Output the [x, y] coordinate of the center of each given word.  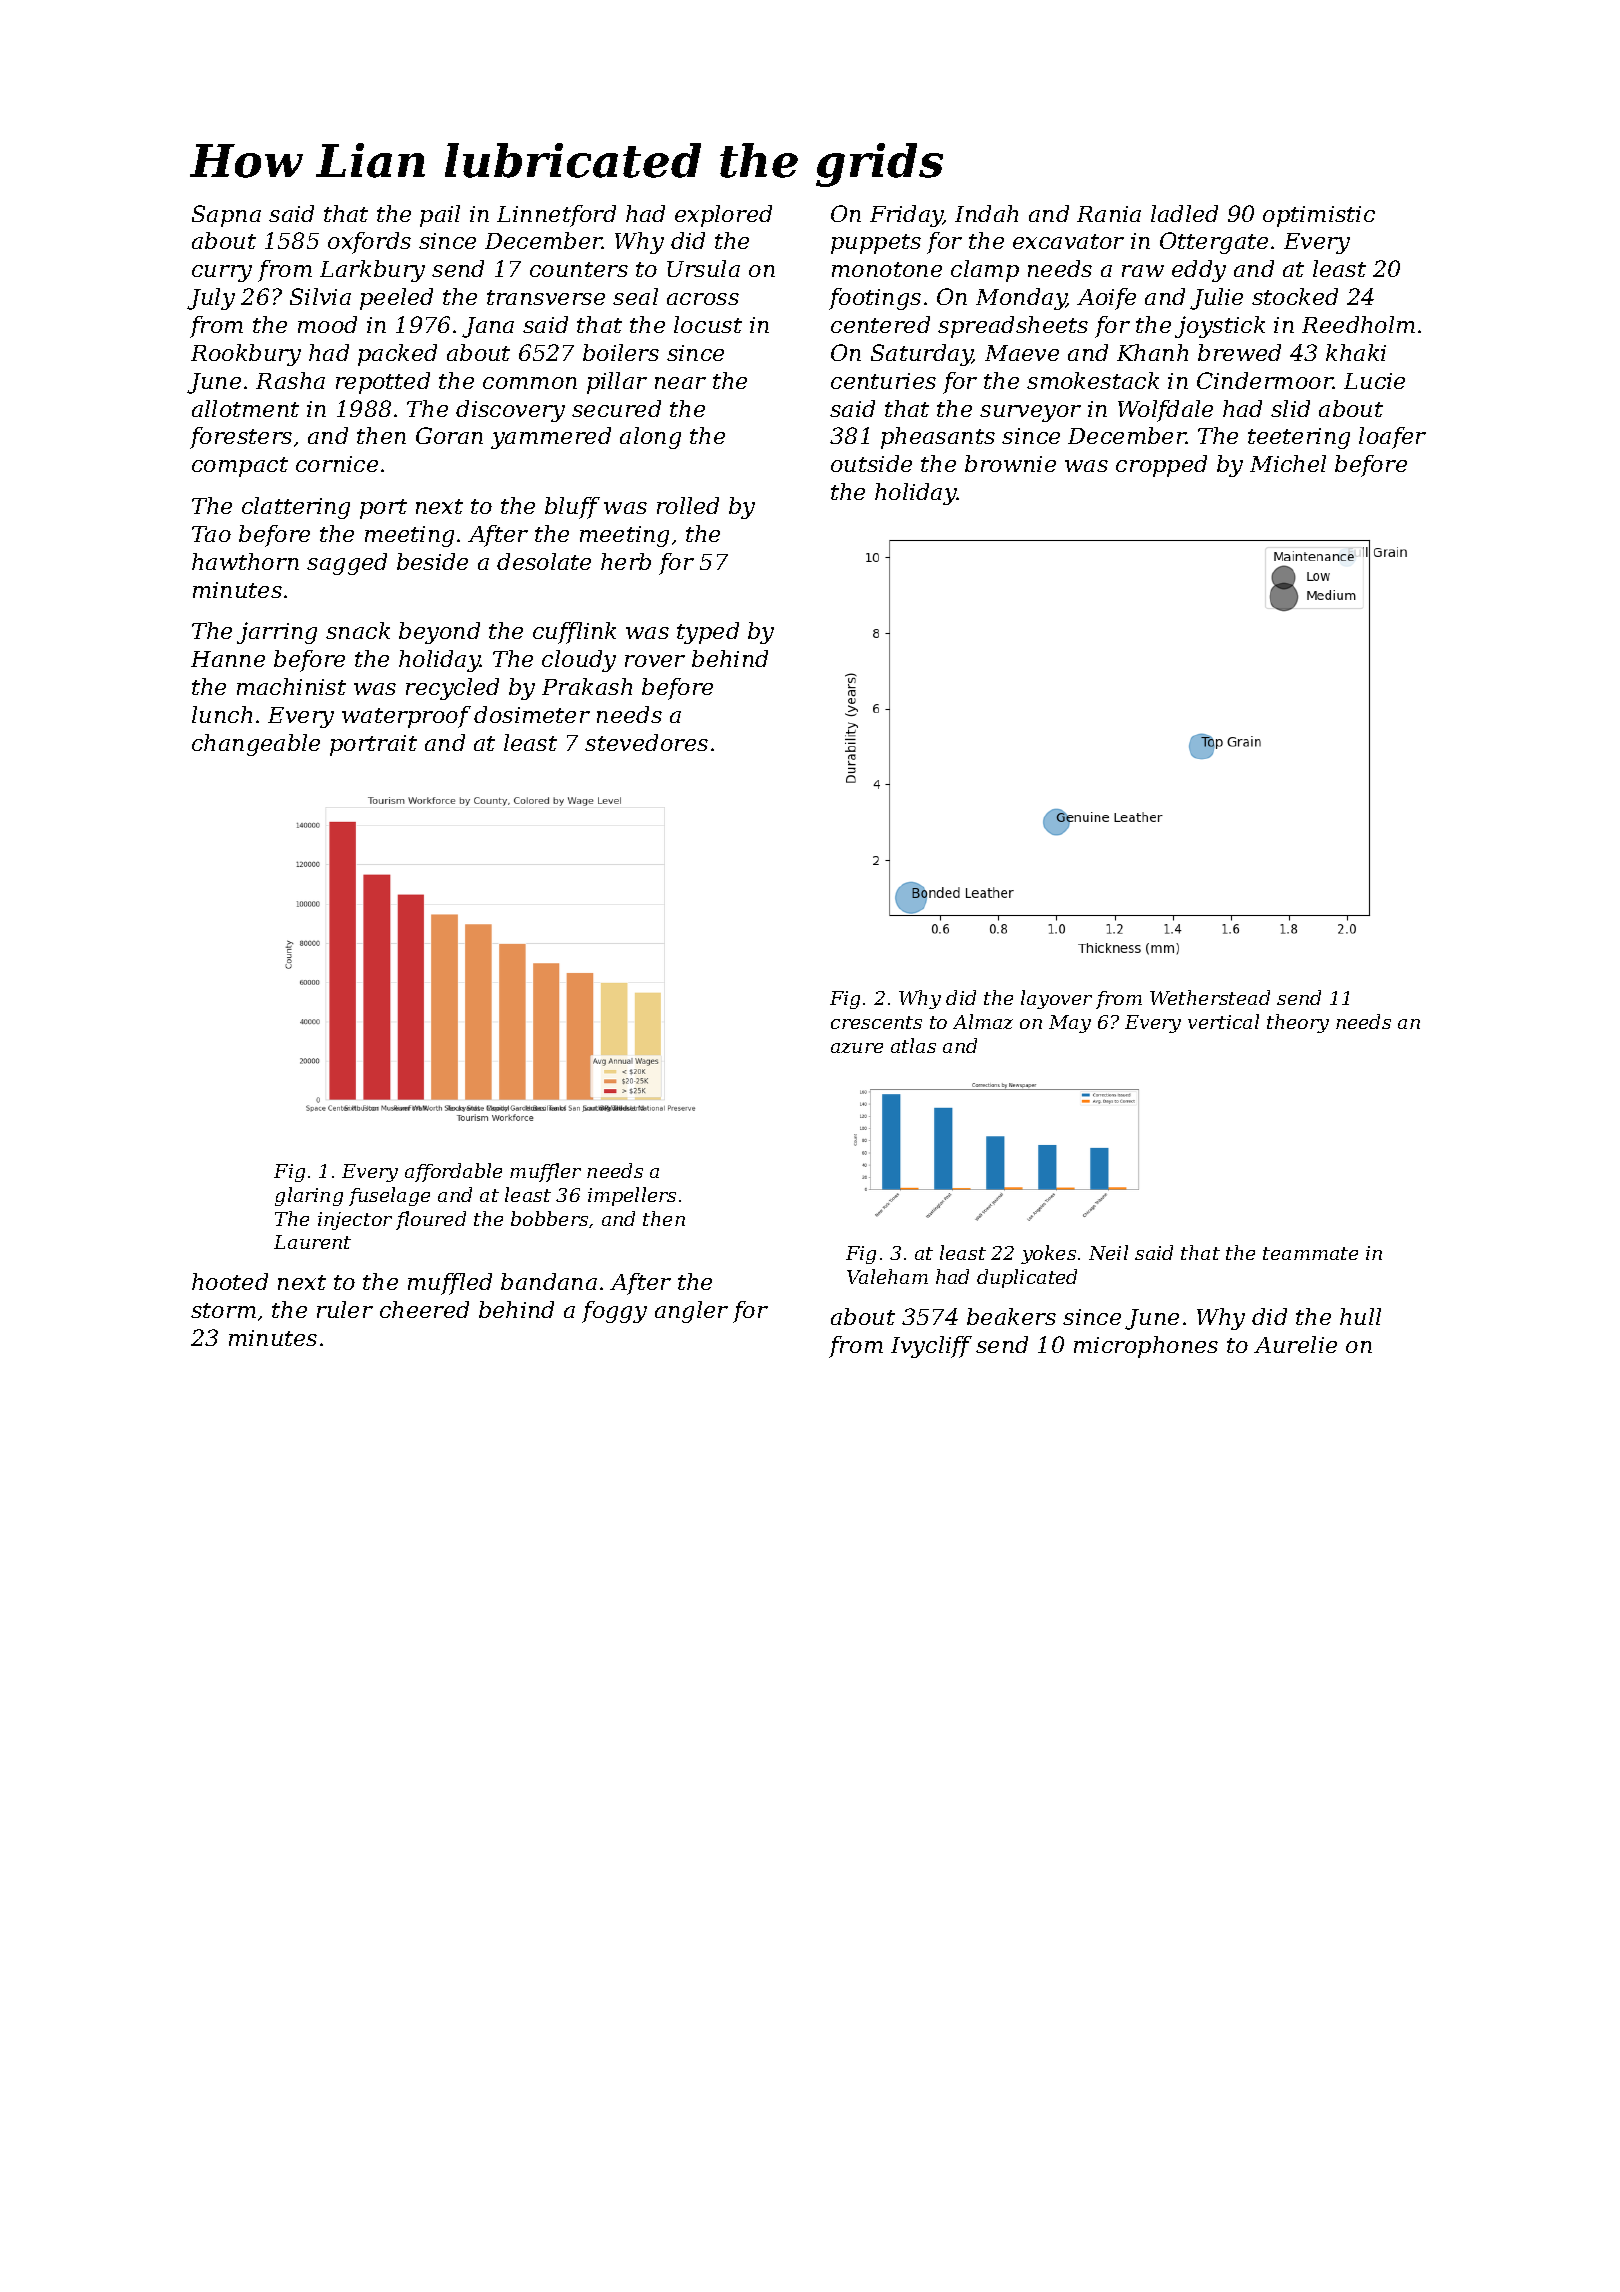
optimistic [1319, 216]
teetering [1299, 438]
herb [626, 561]
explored [723, 216]
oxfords [369, 243]
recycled [452, 689]
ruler [345, 1309]
